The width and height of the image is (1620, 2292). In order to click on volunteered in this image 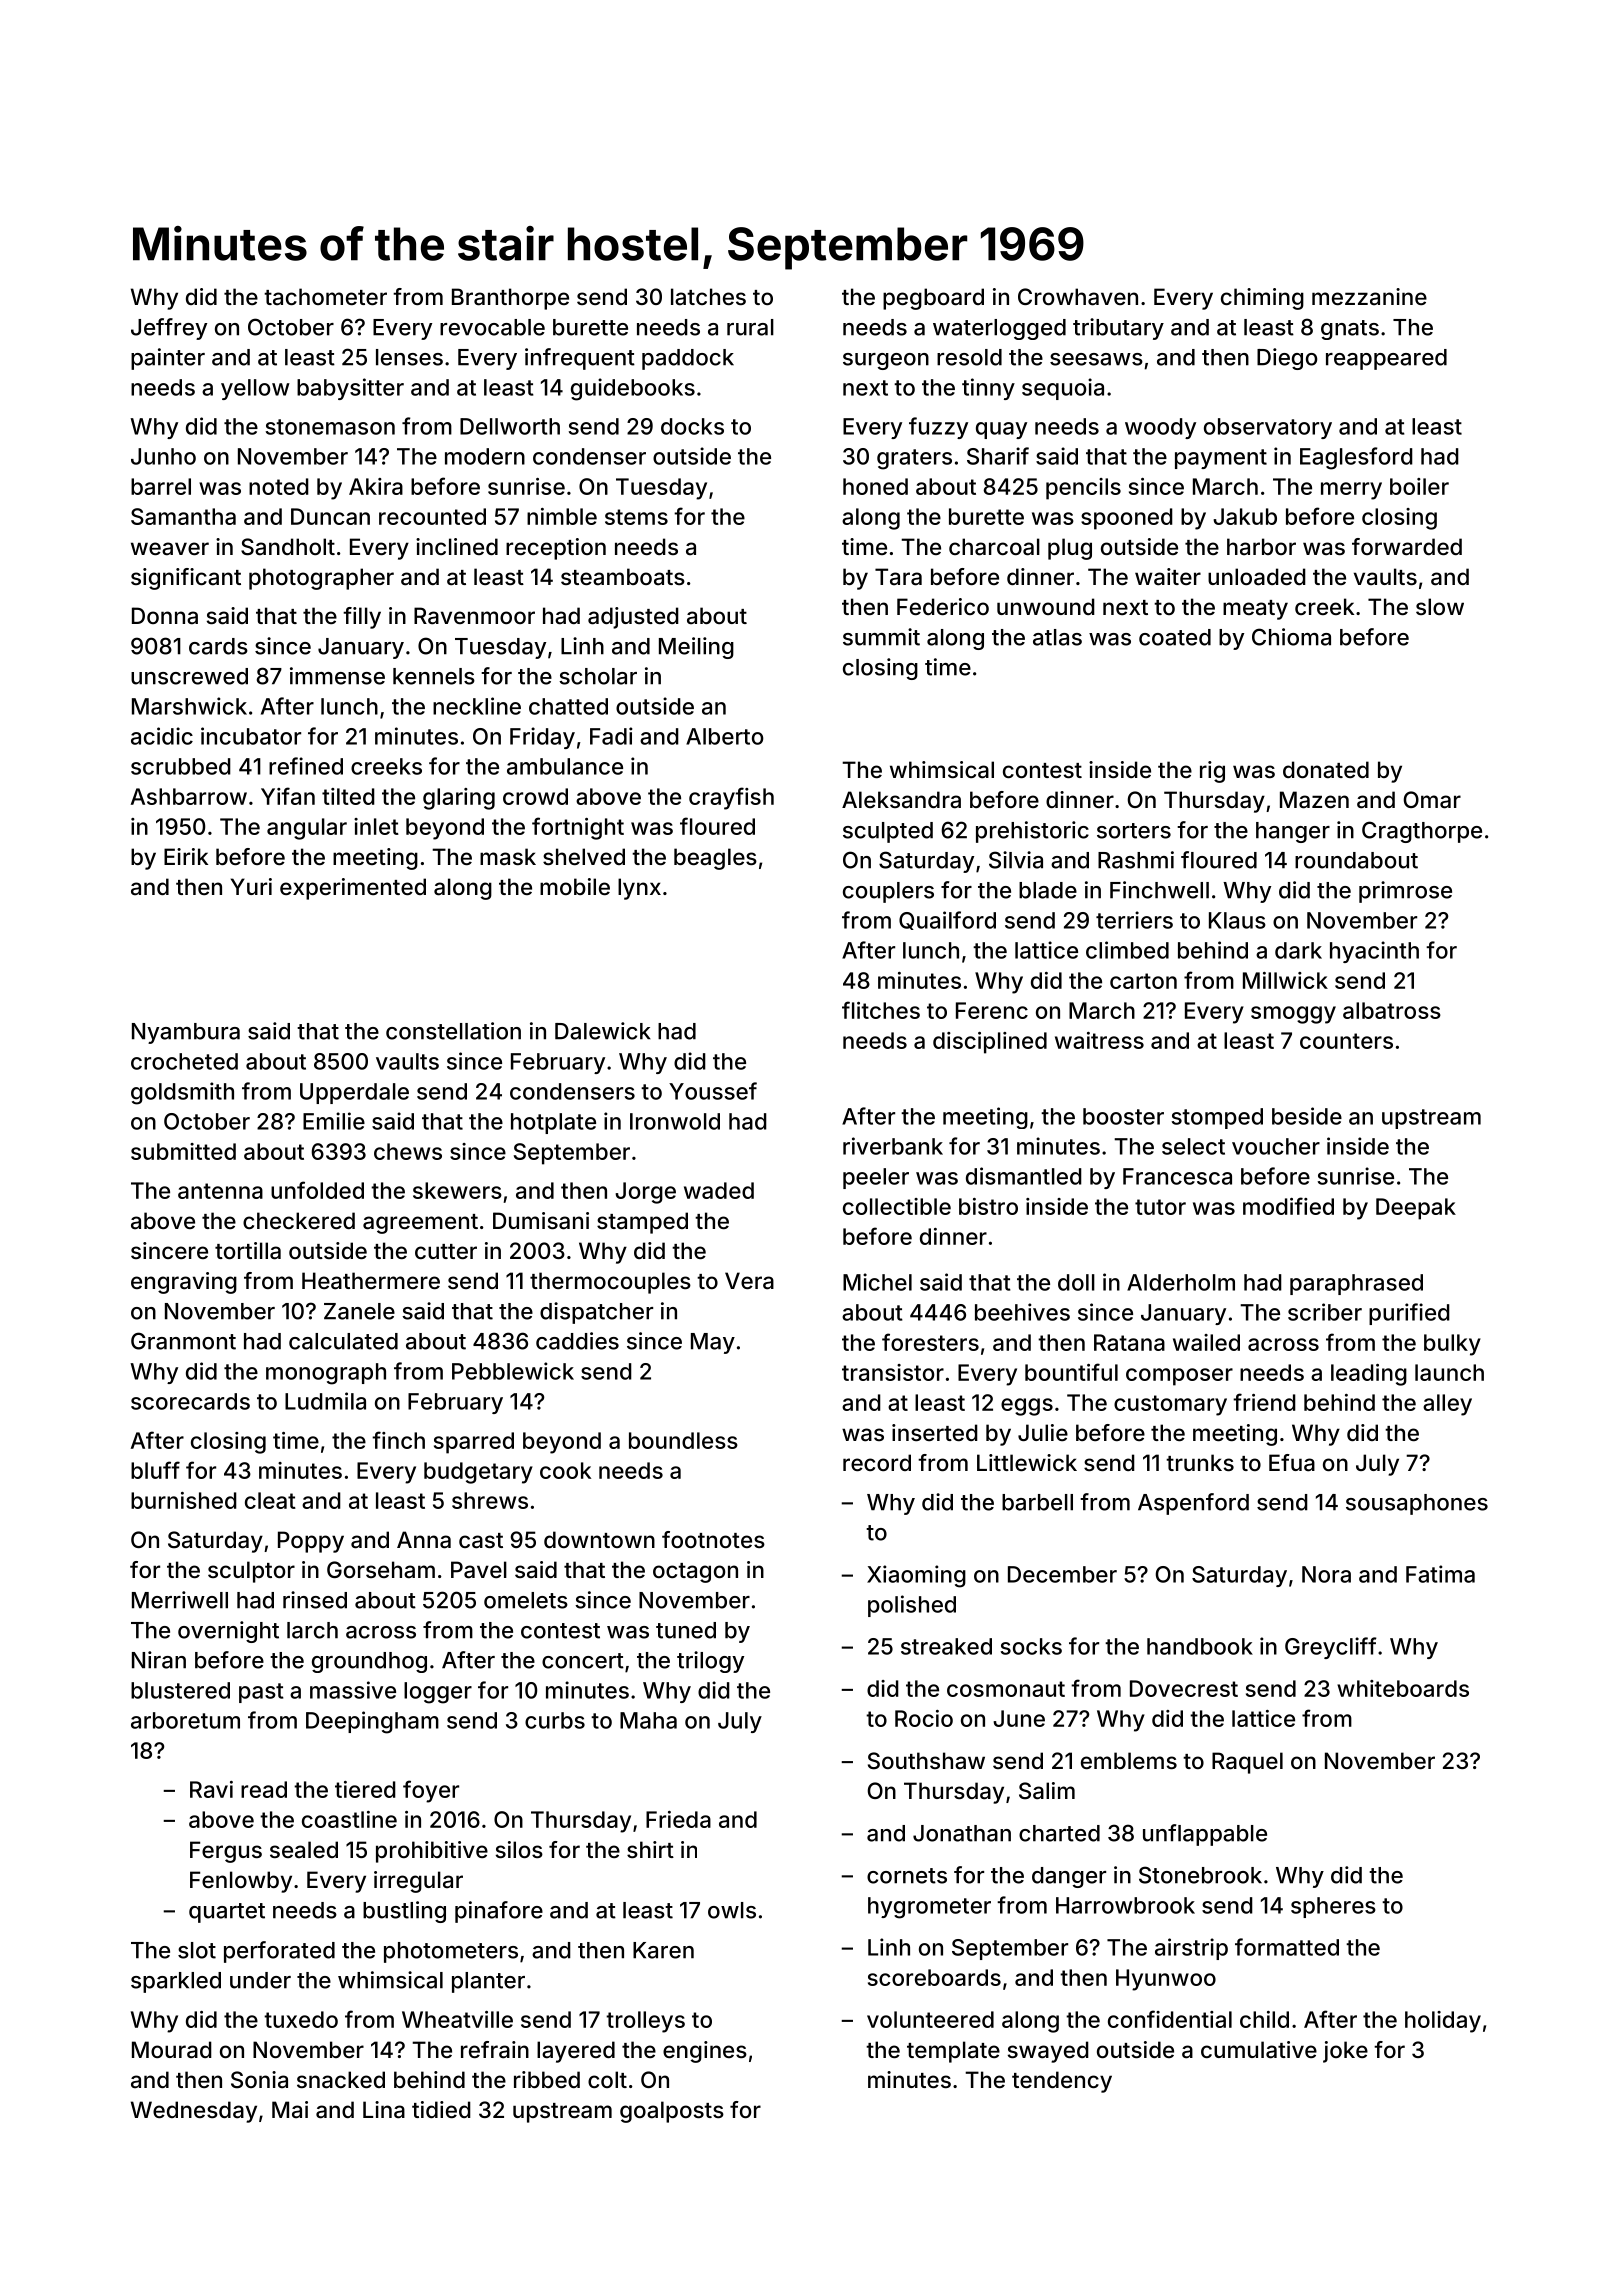, I will do `click(930, 2019)`.
